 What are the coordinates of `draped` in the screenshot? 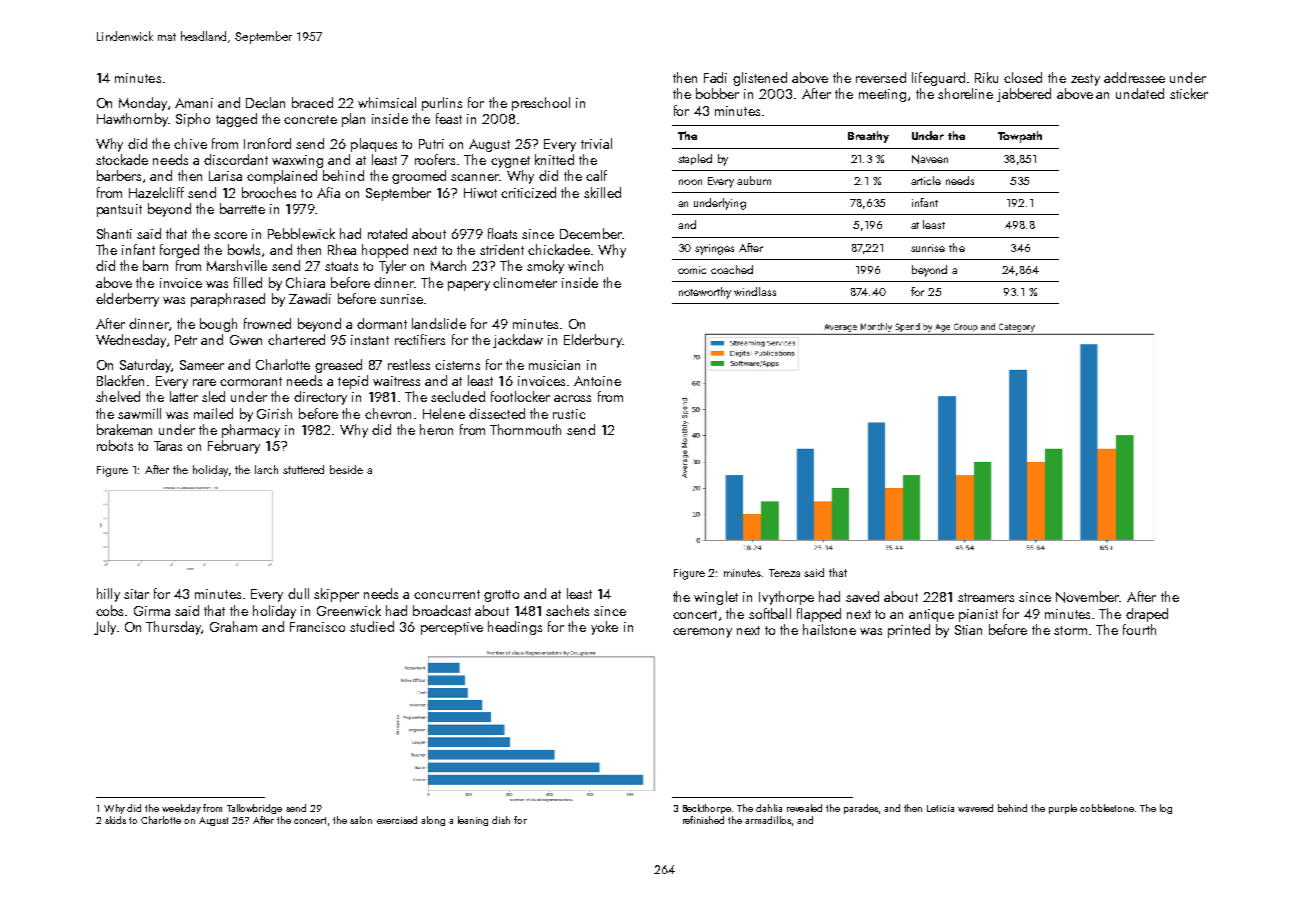 It's located at (1147, 615).
